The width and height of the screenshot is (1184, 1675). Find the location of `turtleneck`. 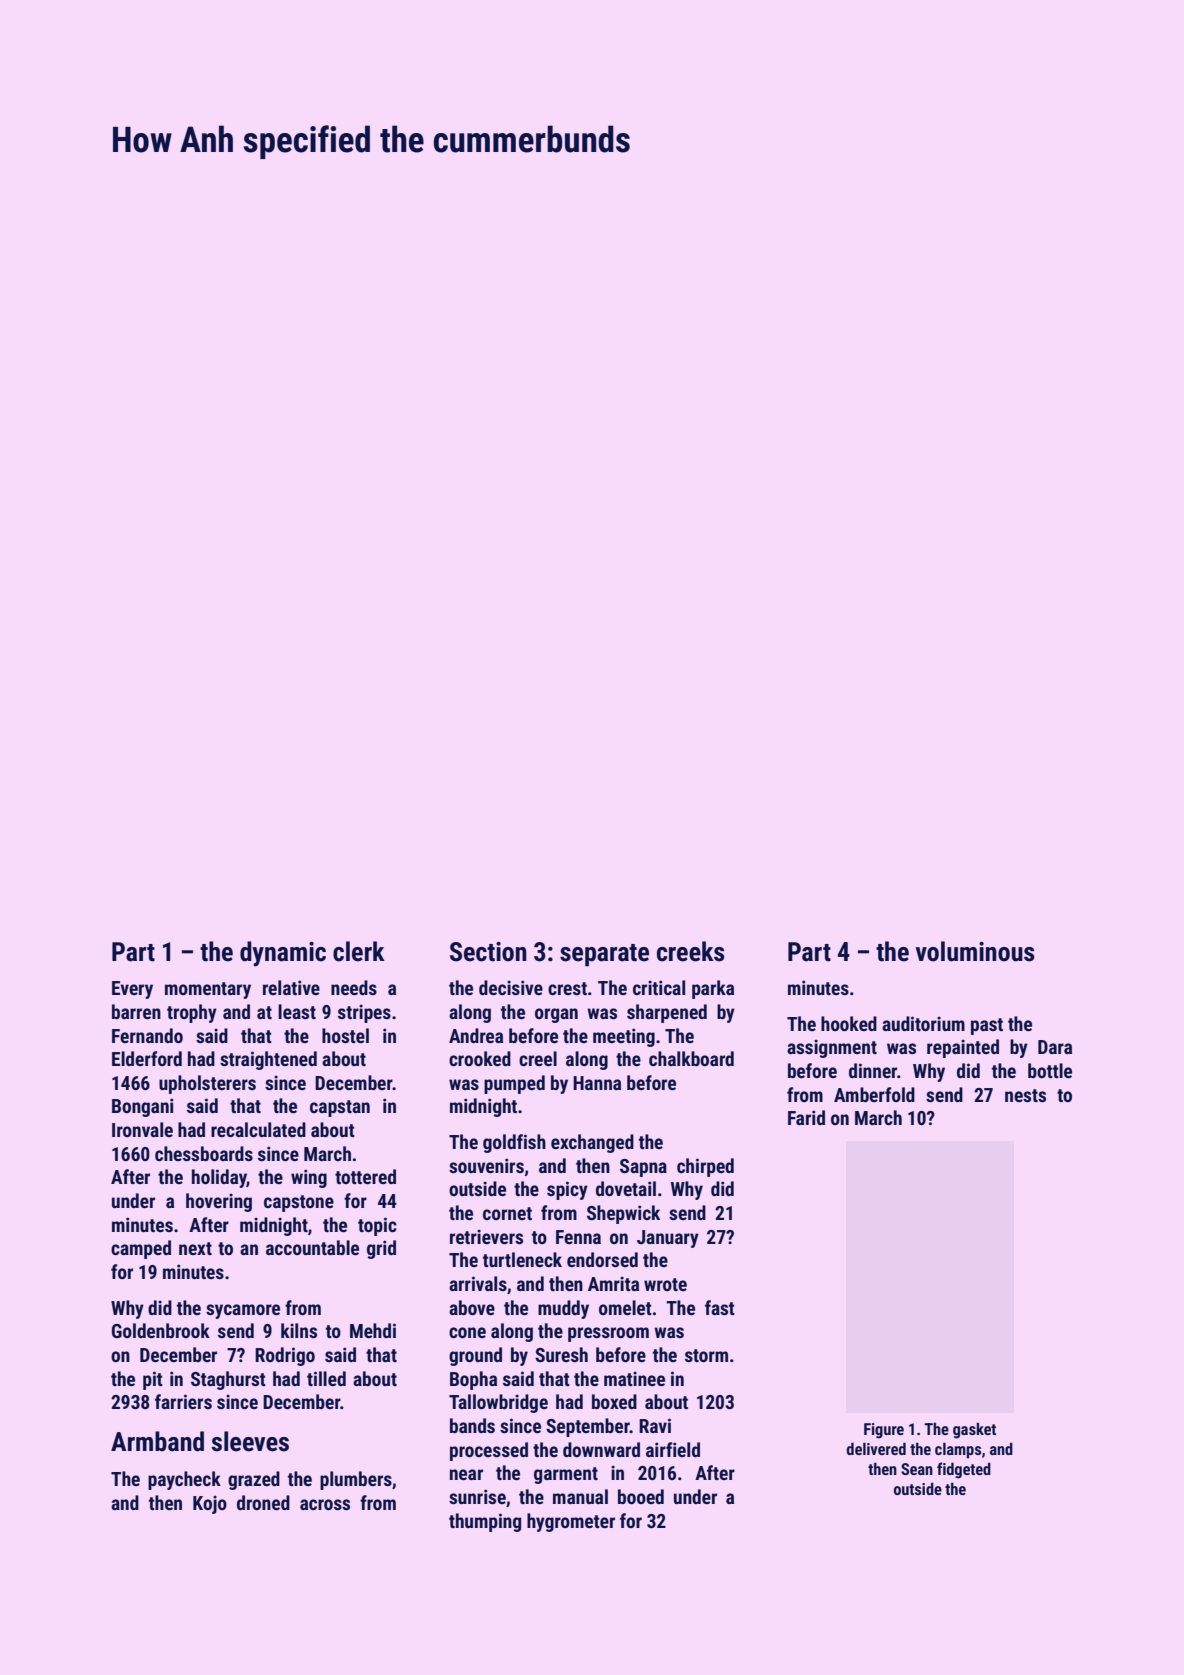

turtleneck is located at coordinates (522, 1259).
